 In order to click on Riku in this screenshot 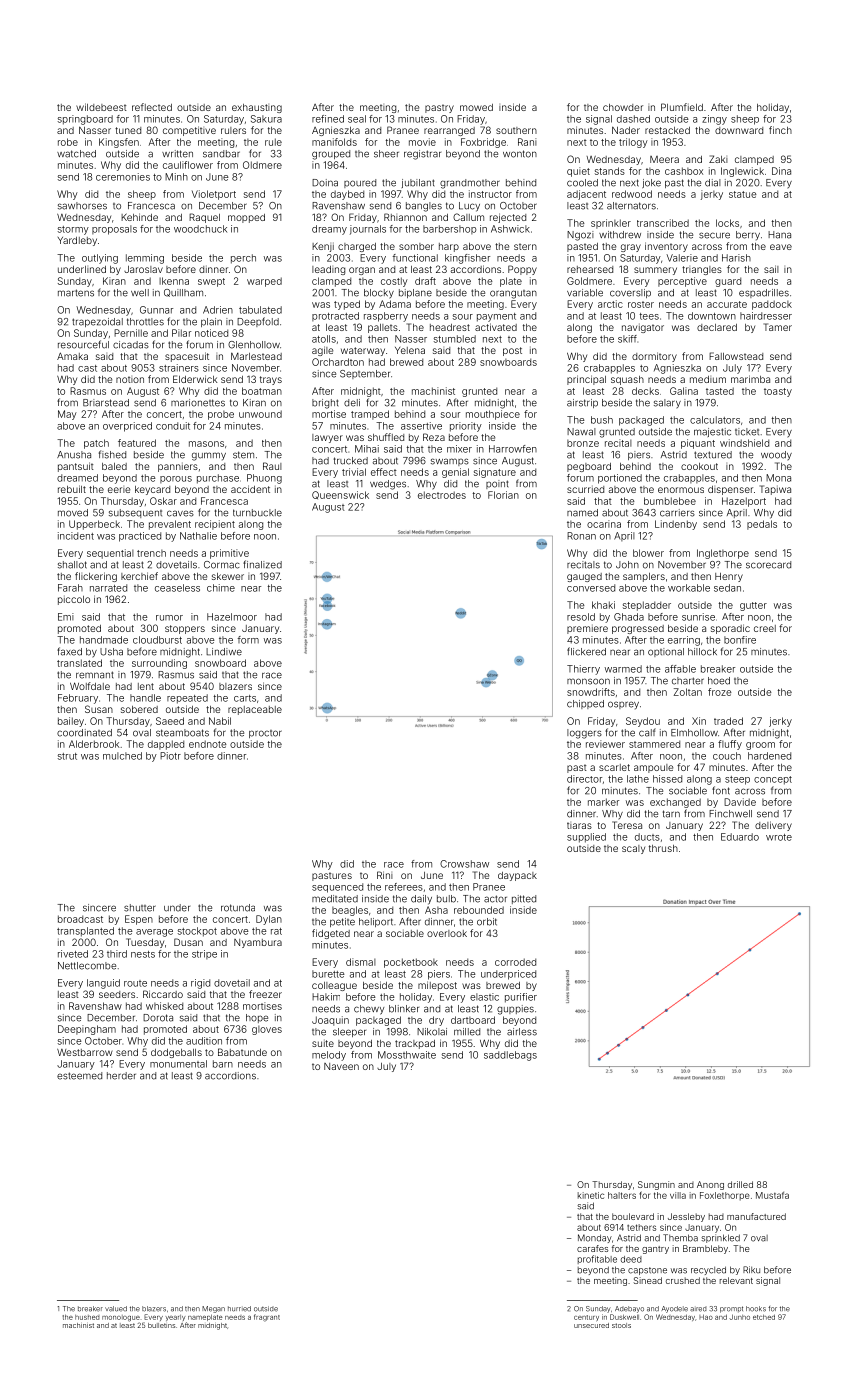, I will do `click(751, 1269)`.
